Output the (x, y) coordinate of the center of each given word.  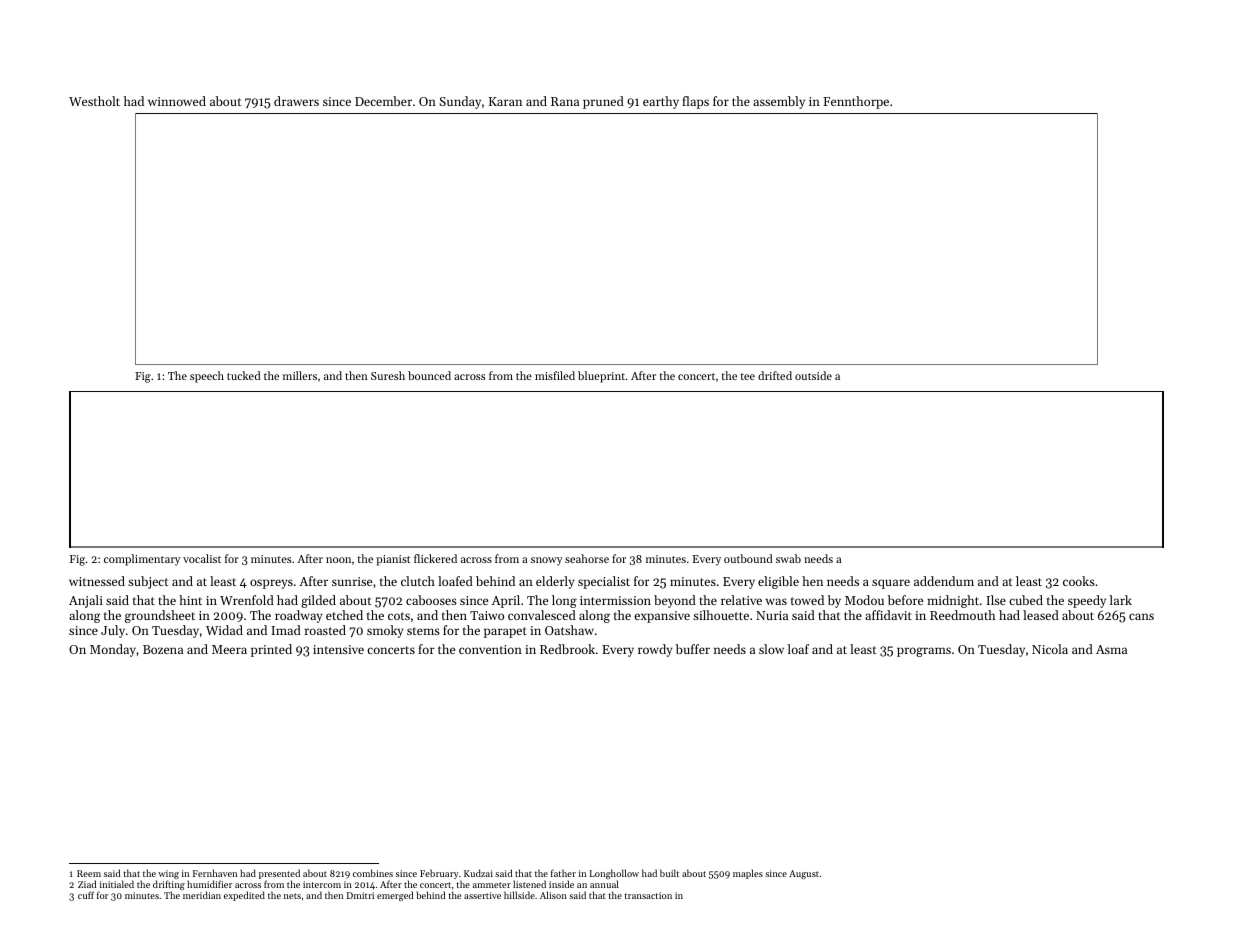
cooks (1079, 581)
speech (207, 377)
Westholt (94, 101)
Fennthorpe (856, 102)
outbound (748, 558)
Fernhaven (215, 873)
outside (813, 375)
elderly (555, 582)
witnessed (97, 581)
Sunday (460, 102)
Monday (113, 650)
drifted (775, 375)
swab (788, 558)
